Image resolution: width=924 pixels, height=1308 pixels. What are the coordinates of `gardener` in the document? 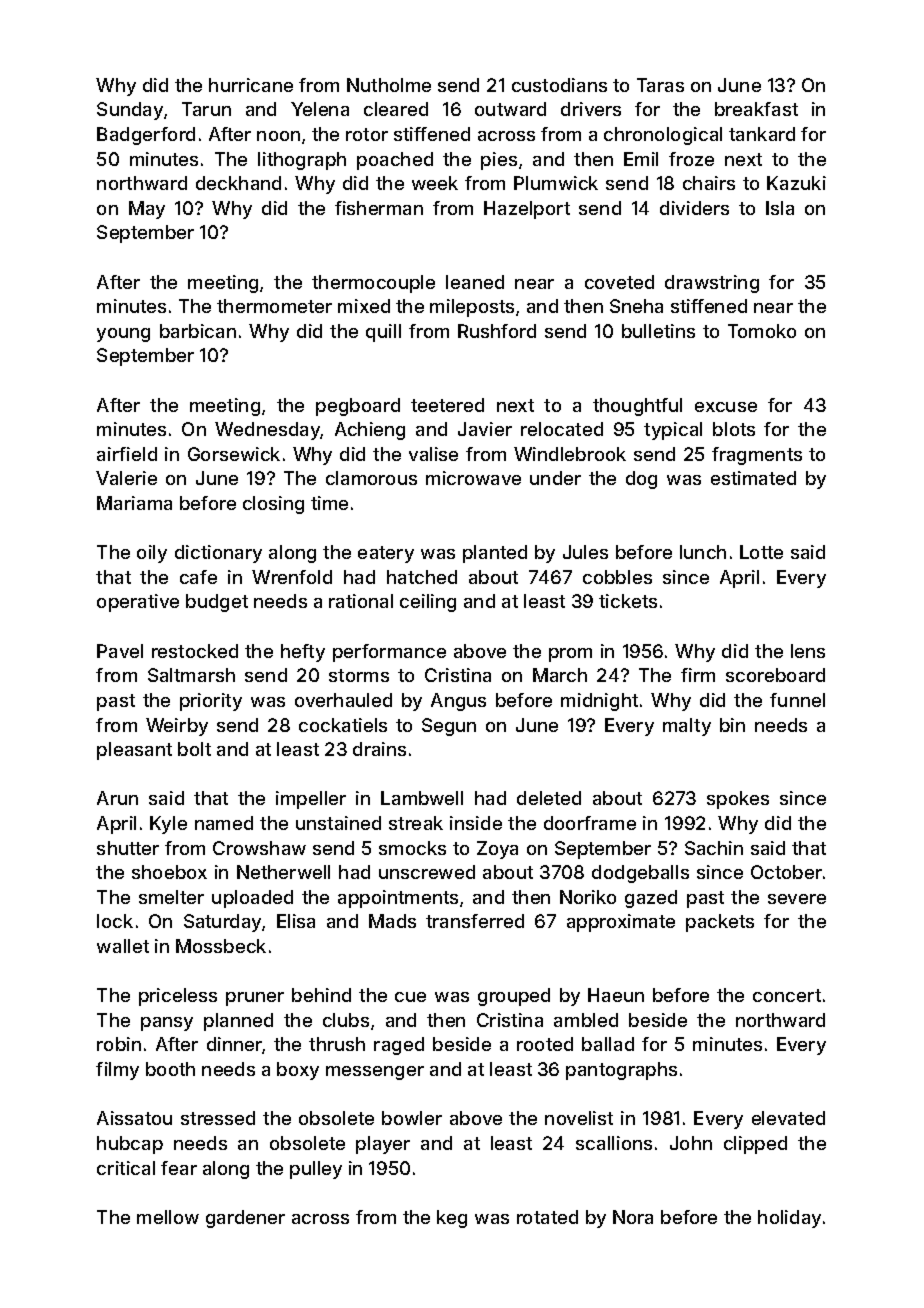 It's located at (245, 1219).
